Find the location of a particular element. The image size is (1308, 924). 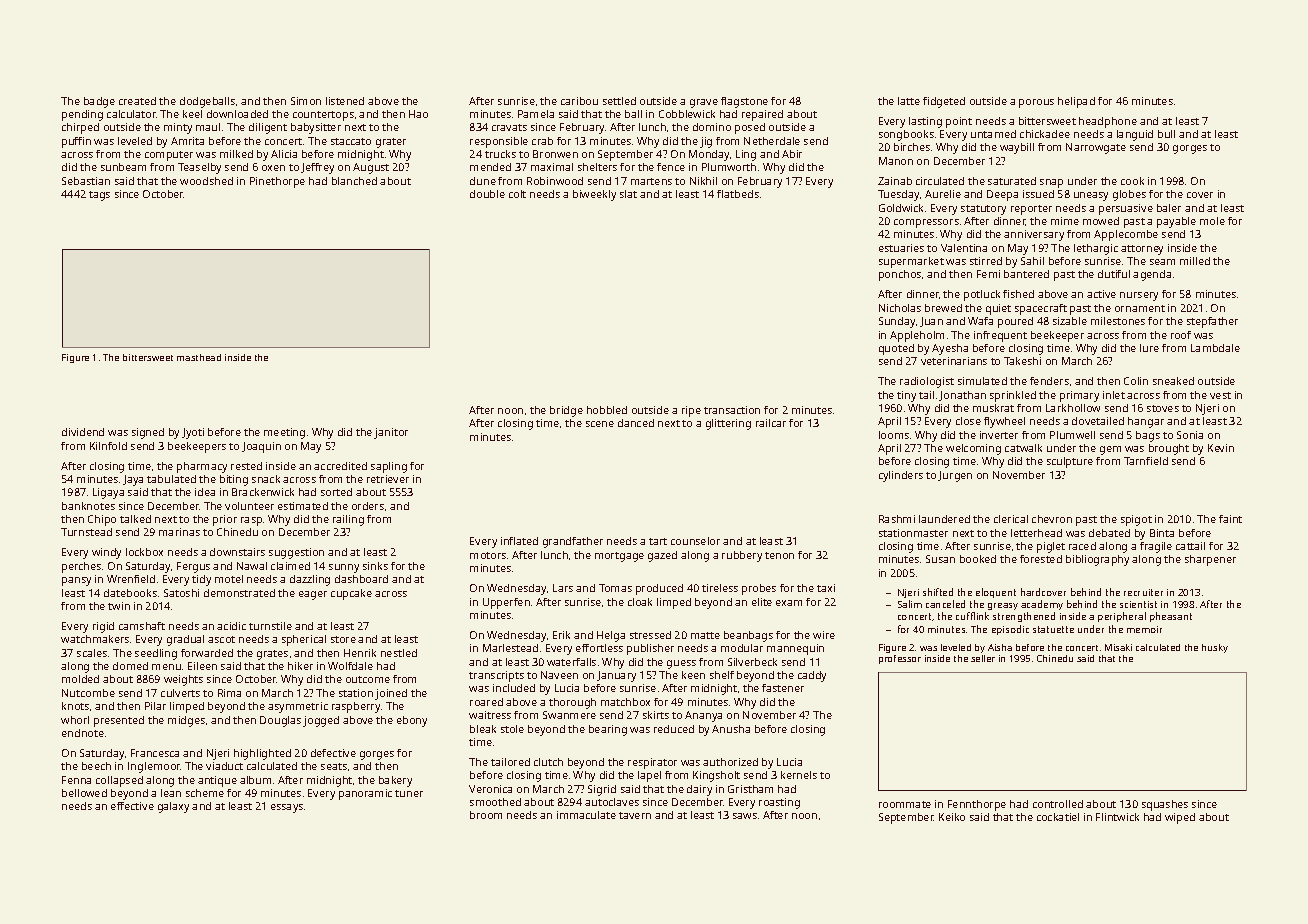

infrequent is located at coordinates (1000, 336).
